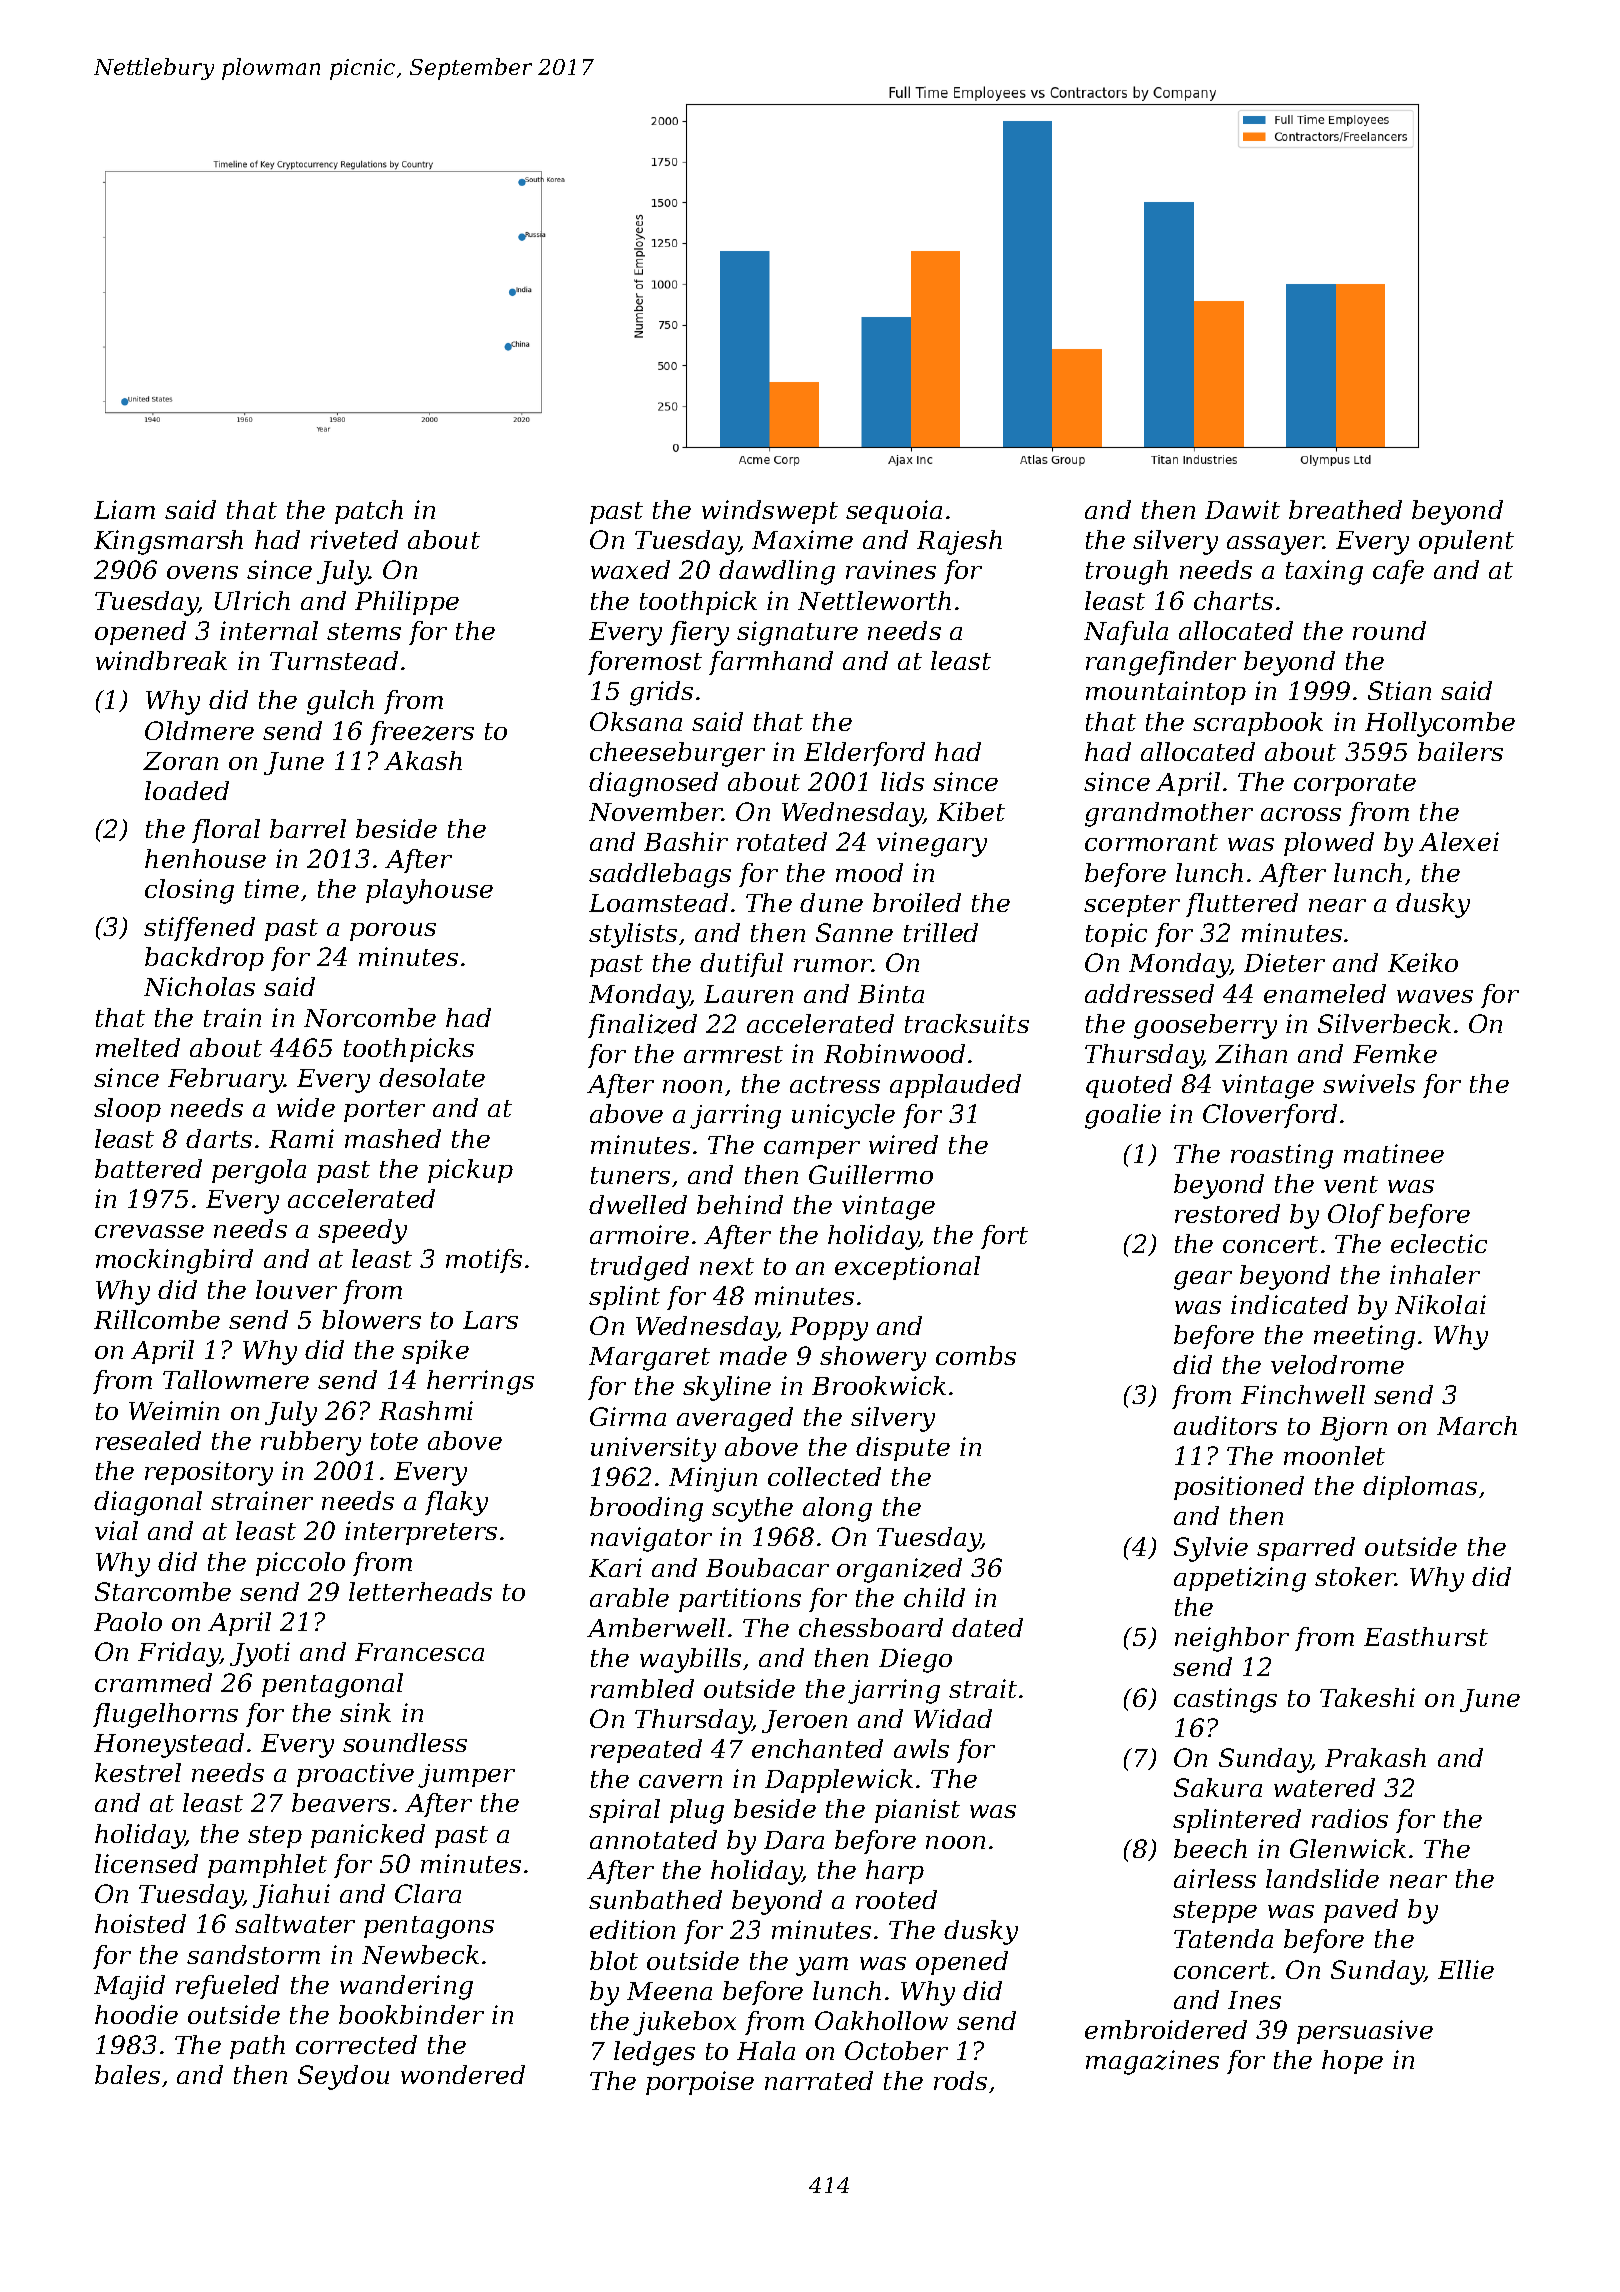 This screenshot has width=1620, height=2292. I want to click on Paolo, so click(128, 1621).
